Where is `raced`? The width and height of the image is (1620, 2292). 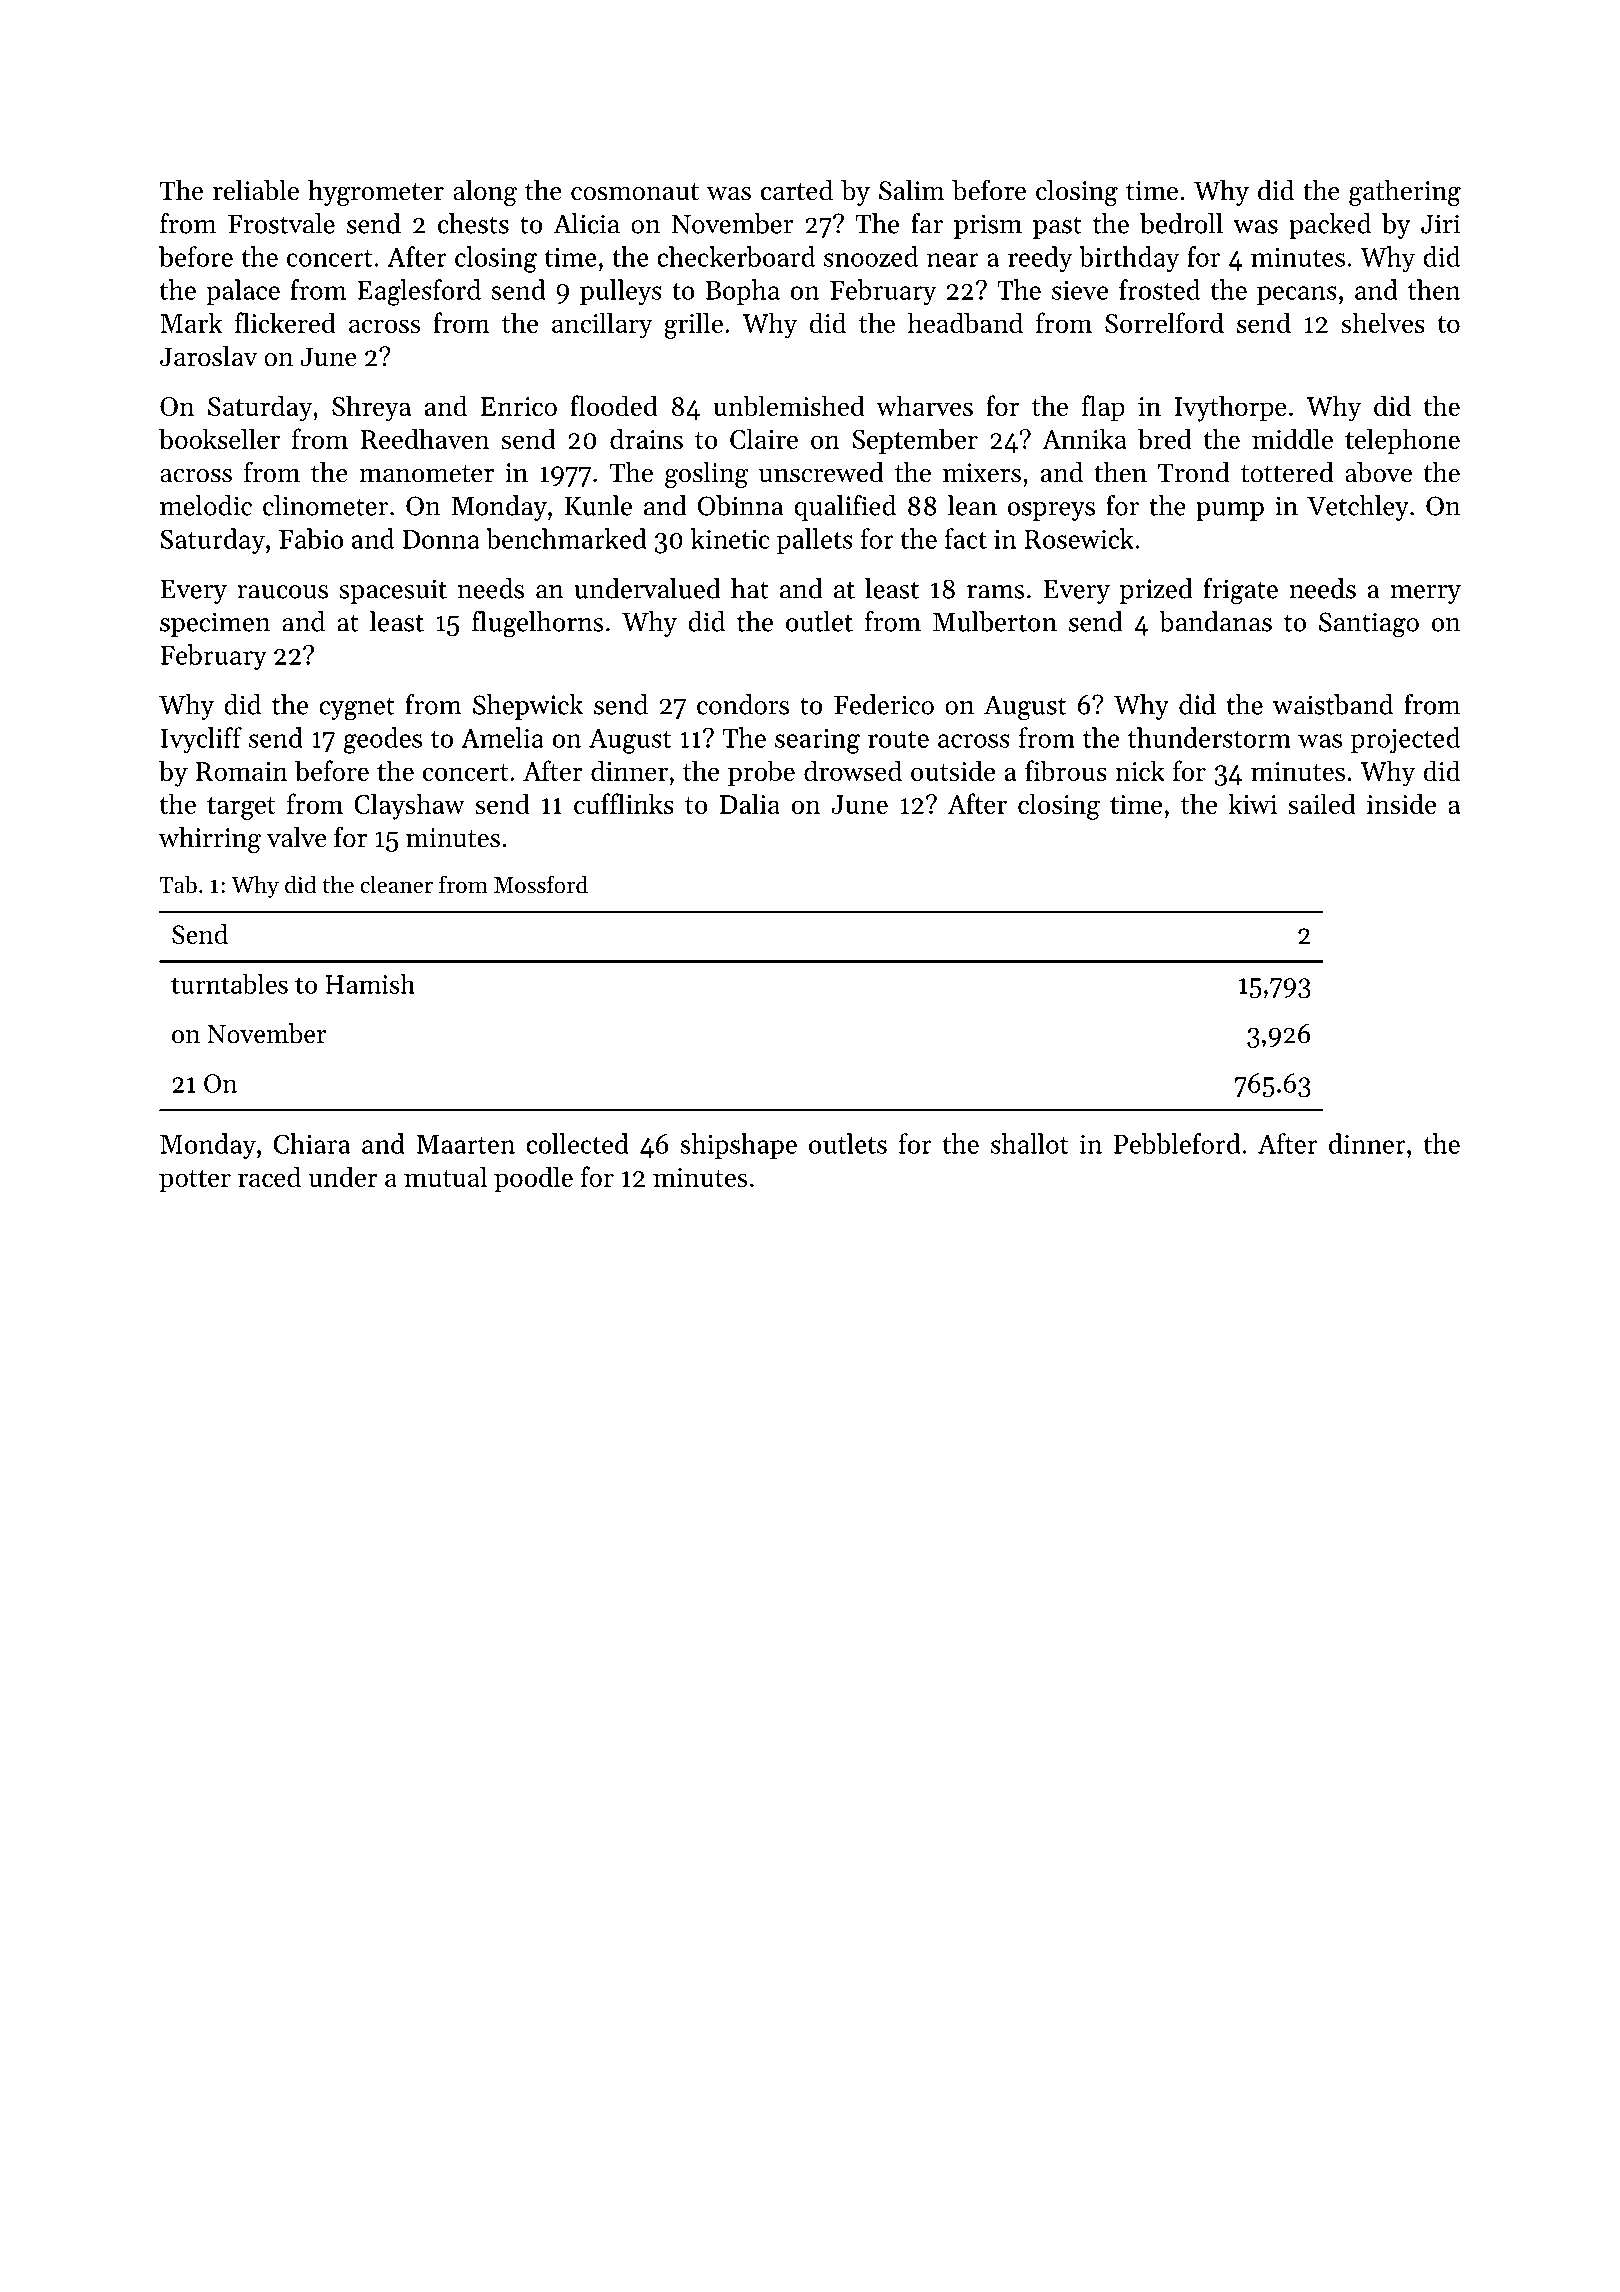 raced is located at coordinates (269, 1176).
